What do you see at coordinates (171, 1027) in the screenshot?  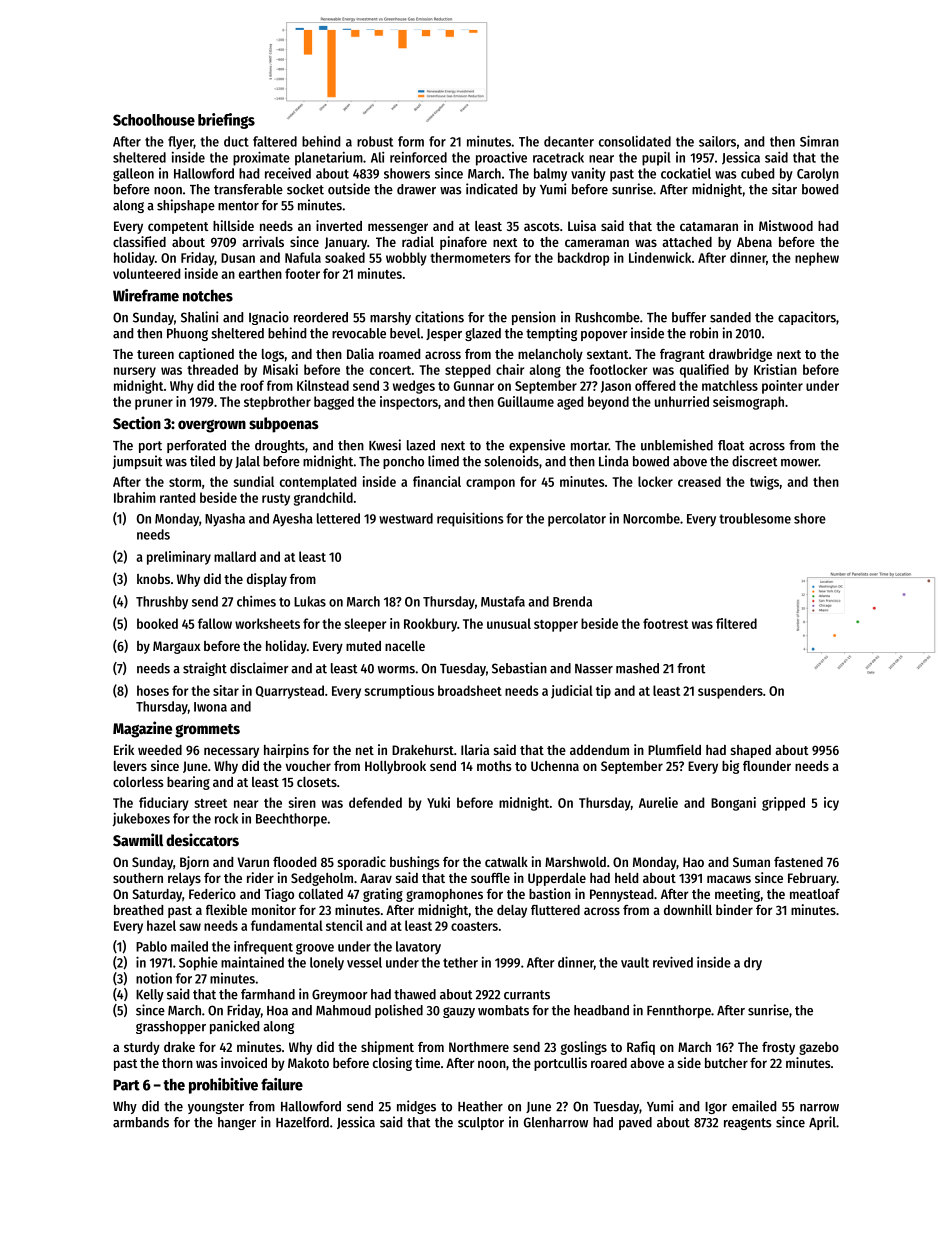 I see `grasshopper` at bounding box center [171, 1027].
